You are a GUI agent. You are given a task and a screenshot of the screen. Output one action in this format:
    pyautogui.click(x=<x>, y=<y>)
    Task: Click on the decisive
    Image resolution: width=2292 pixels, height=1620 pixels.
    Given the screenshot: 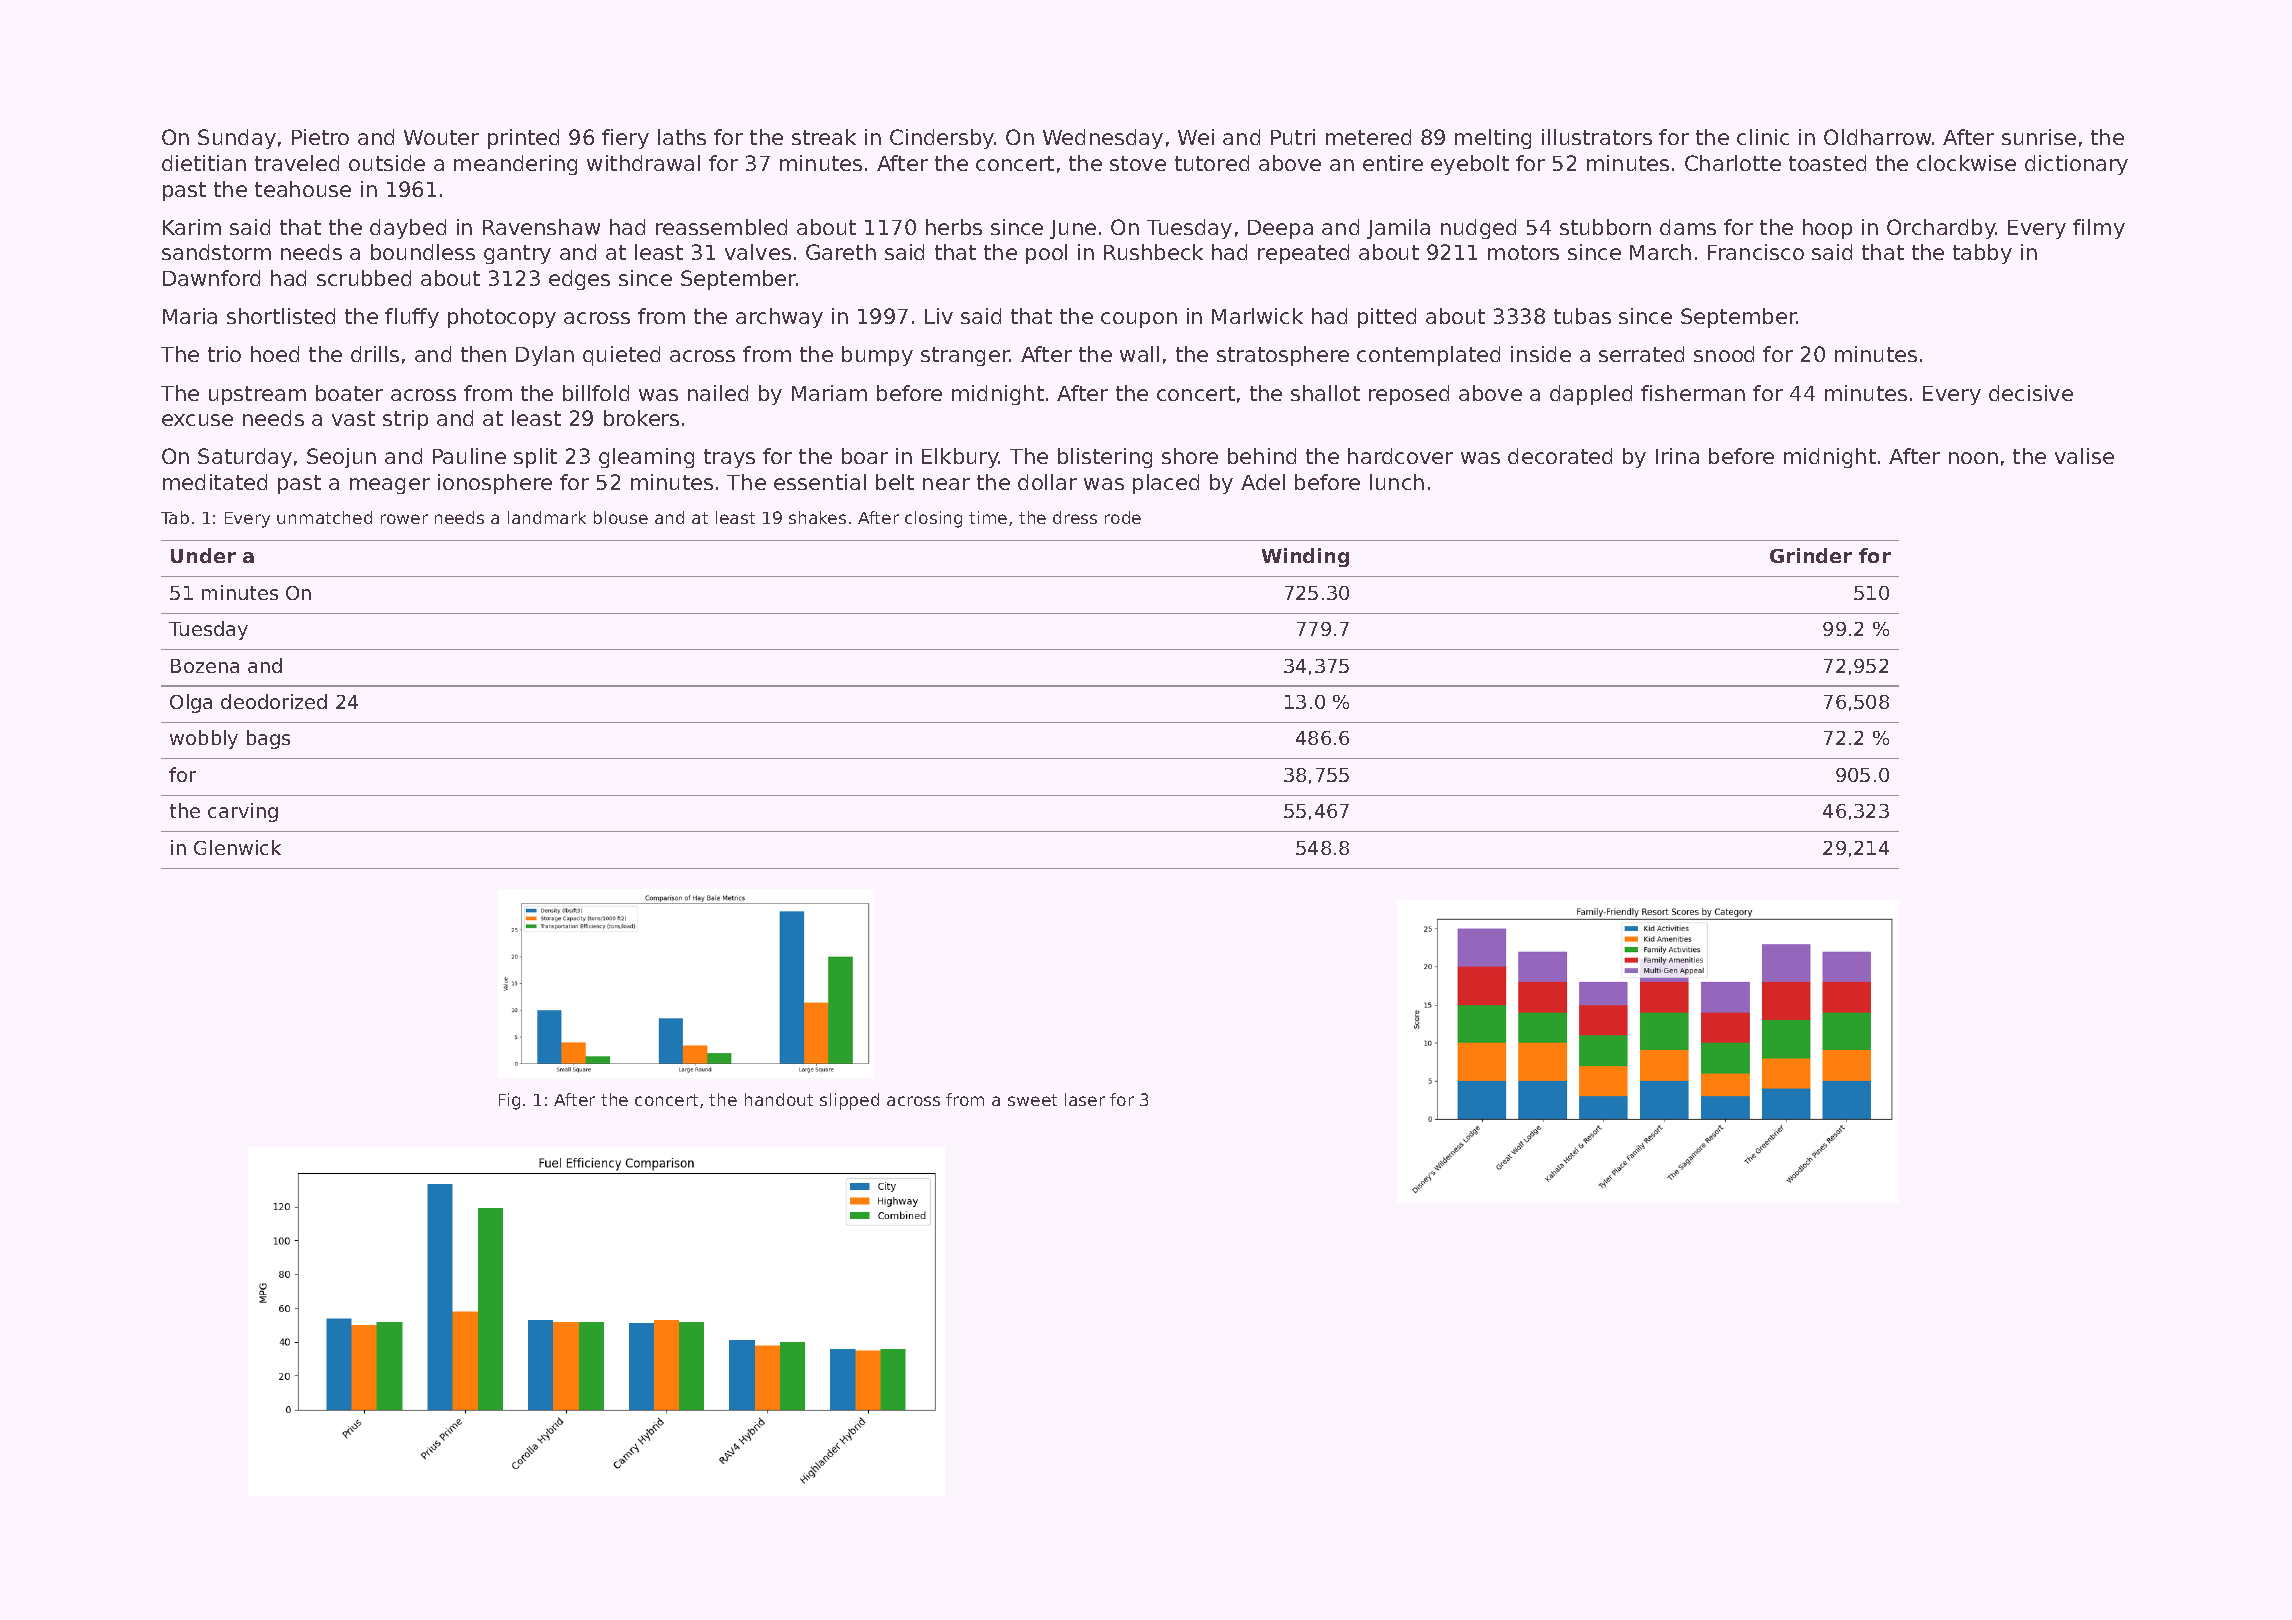 What is the action you would take?
    pyautogui.click(x=2031, y=393)
